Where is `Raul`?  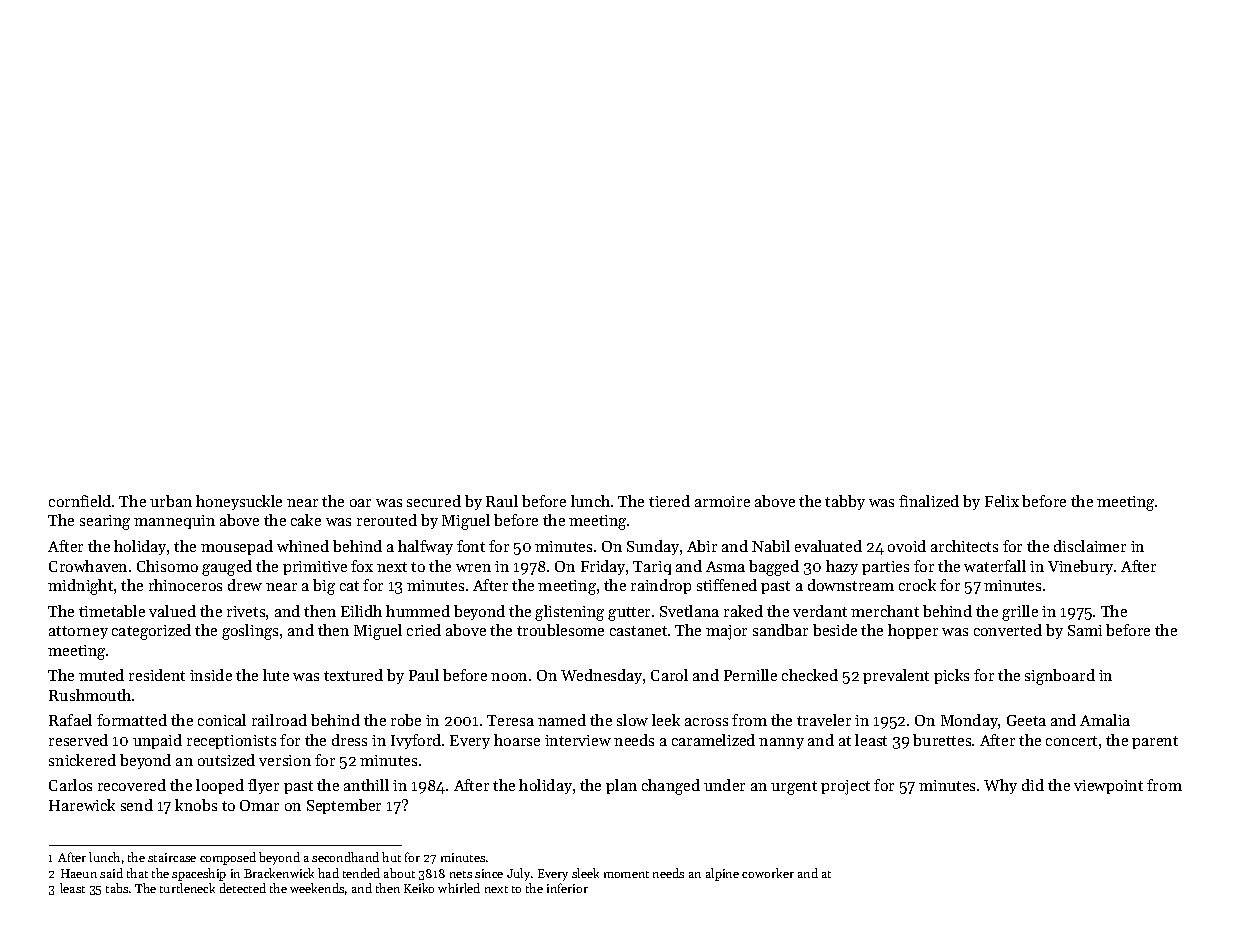
Raul is located at coordinates (502, 501).
